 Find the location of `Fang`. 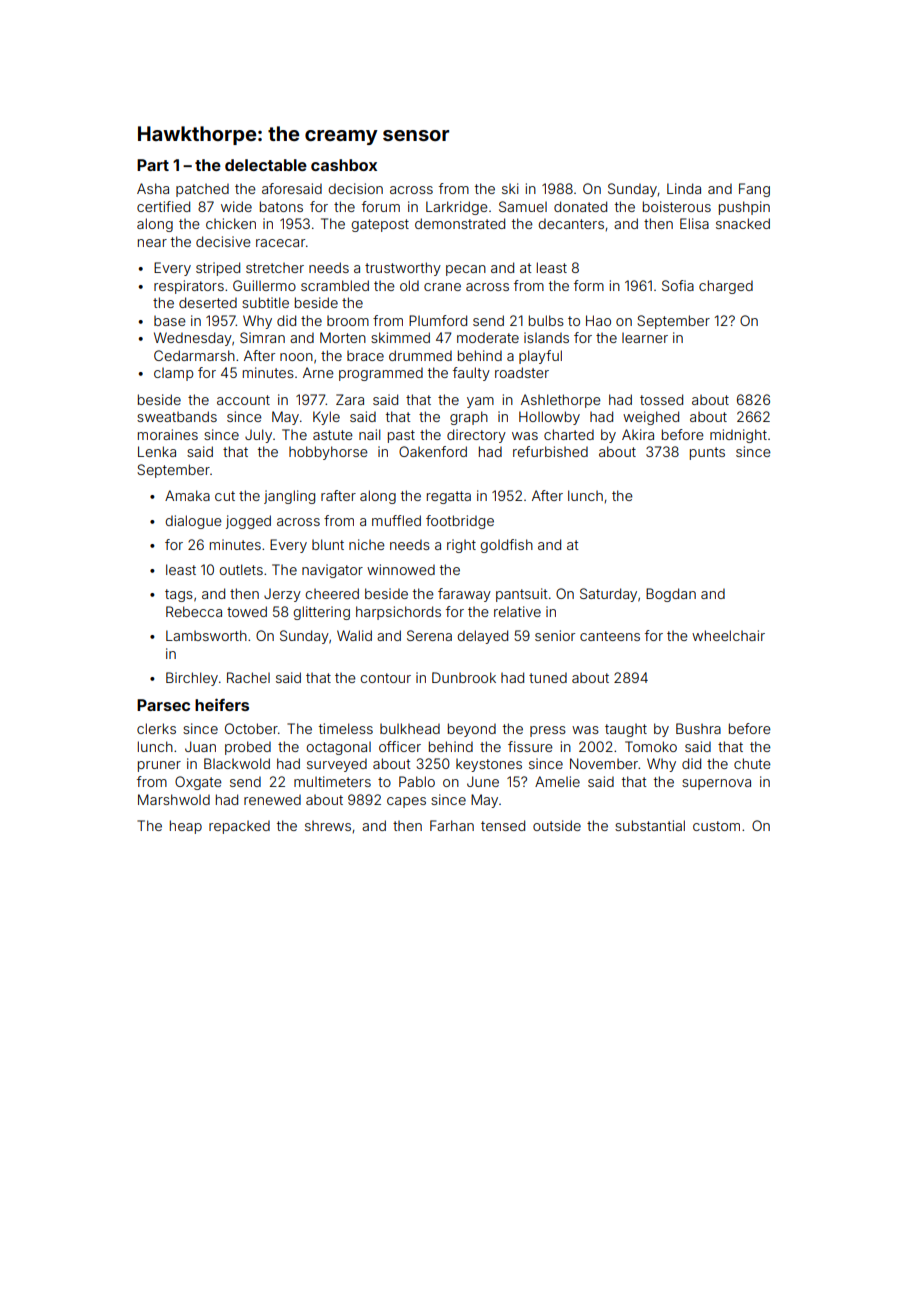

Fang is located at coordinates (754, 190).
